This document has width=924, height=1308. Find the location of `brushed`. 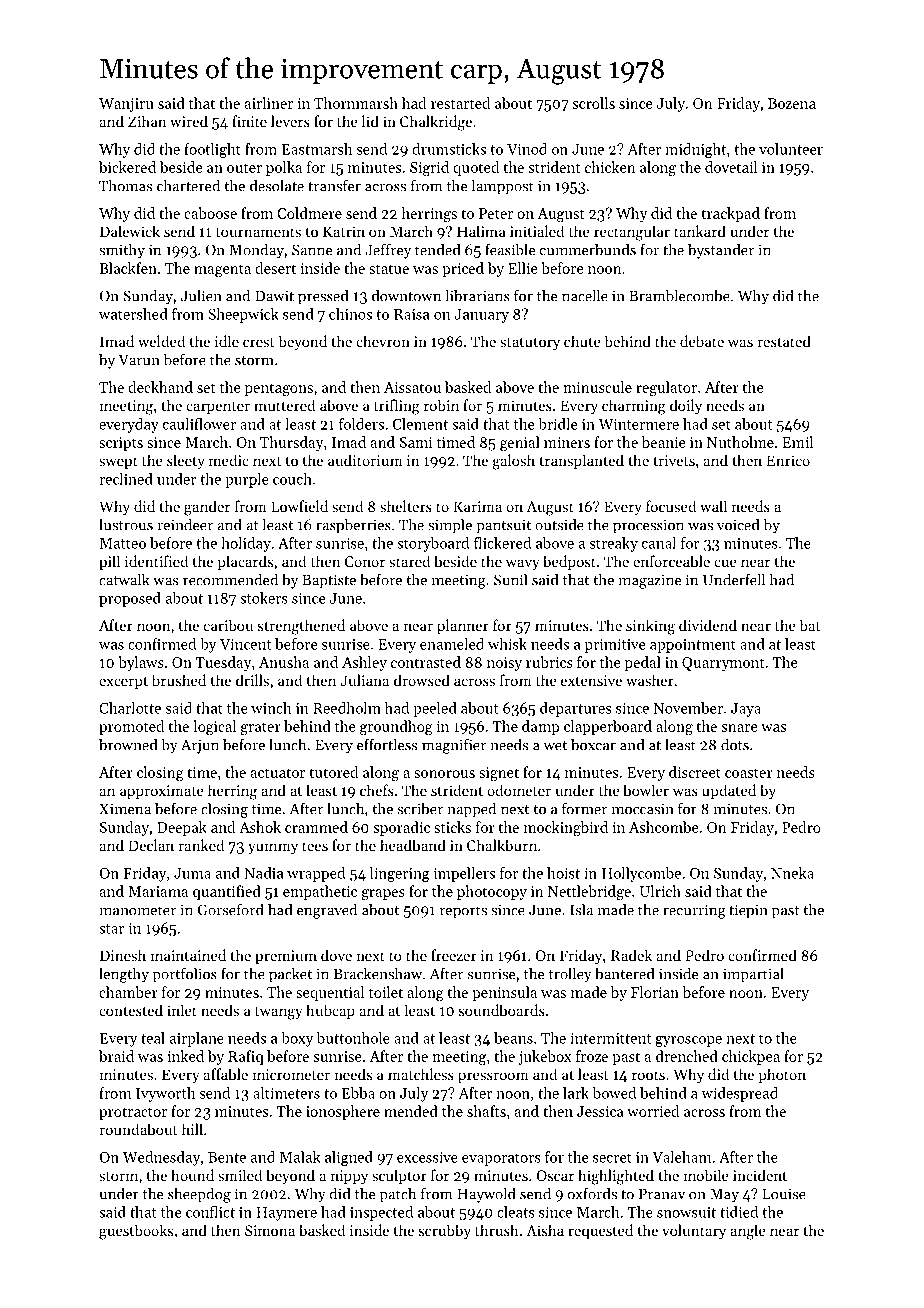

brushed is located at coordinates (179, 680).
